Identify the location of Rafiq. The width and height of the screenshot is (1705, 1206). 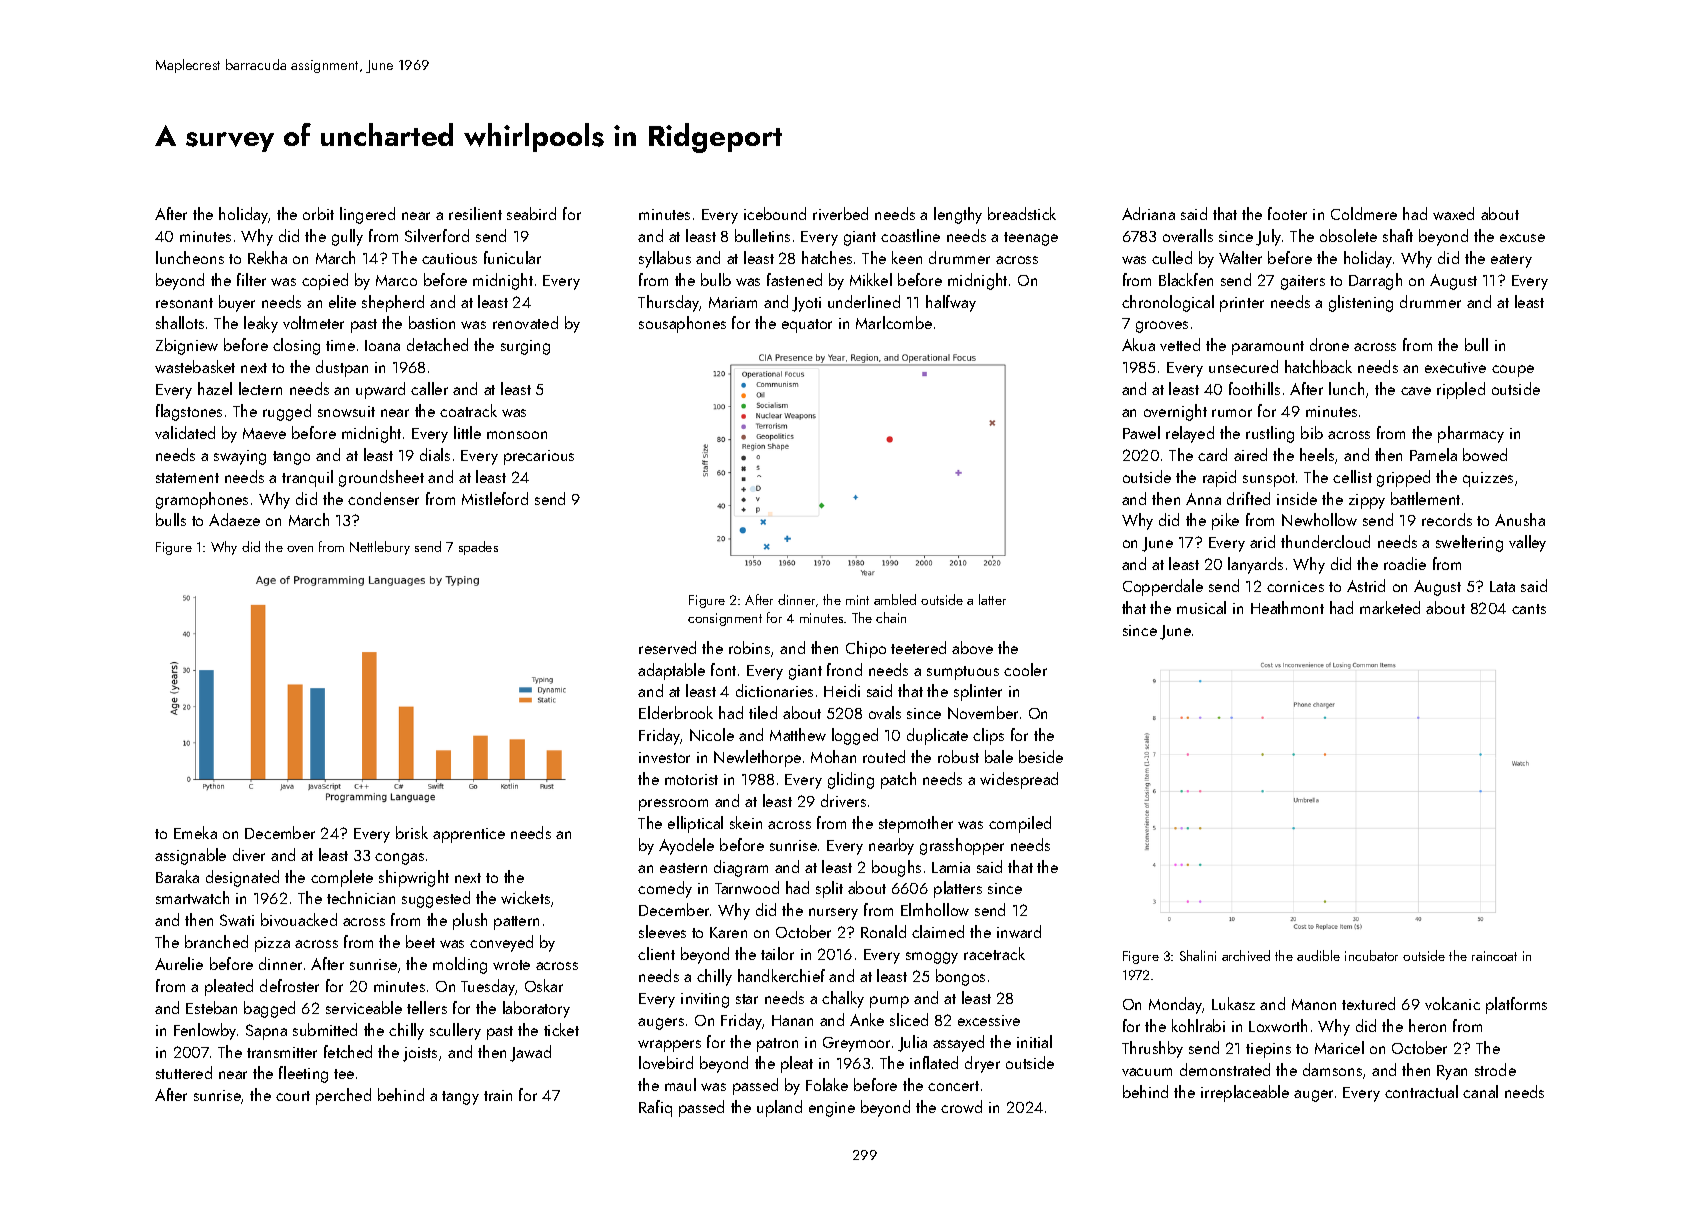
(655, 1108).
